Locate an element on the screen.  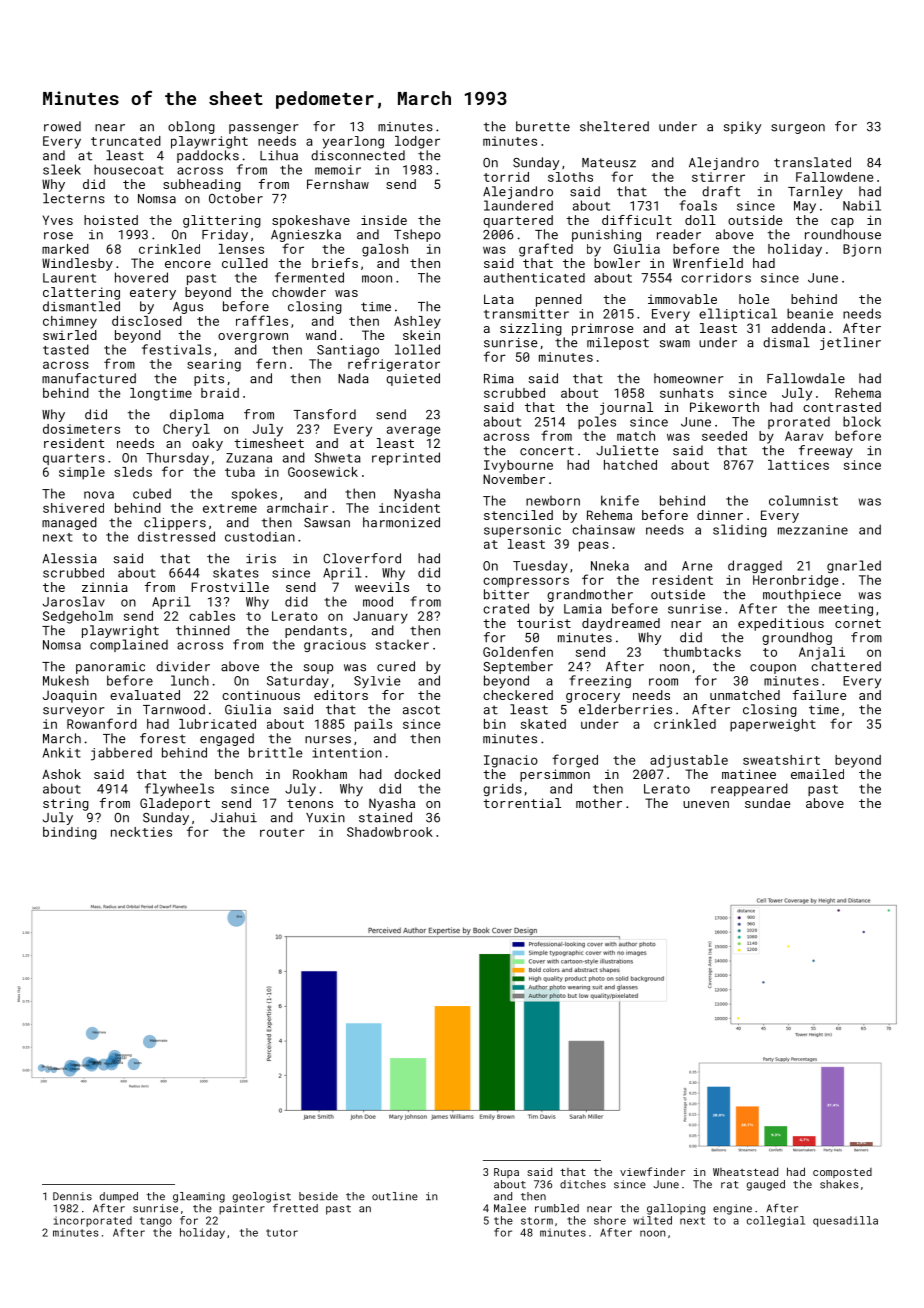
crated is located at coordinates (506, 608).
